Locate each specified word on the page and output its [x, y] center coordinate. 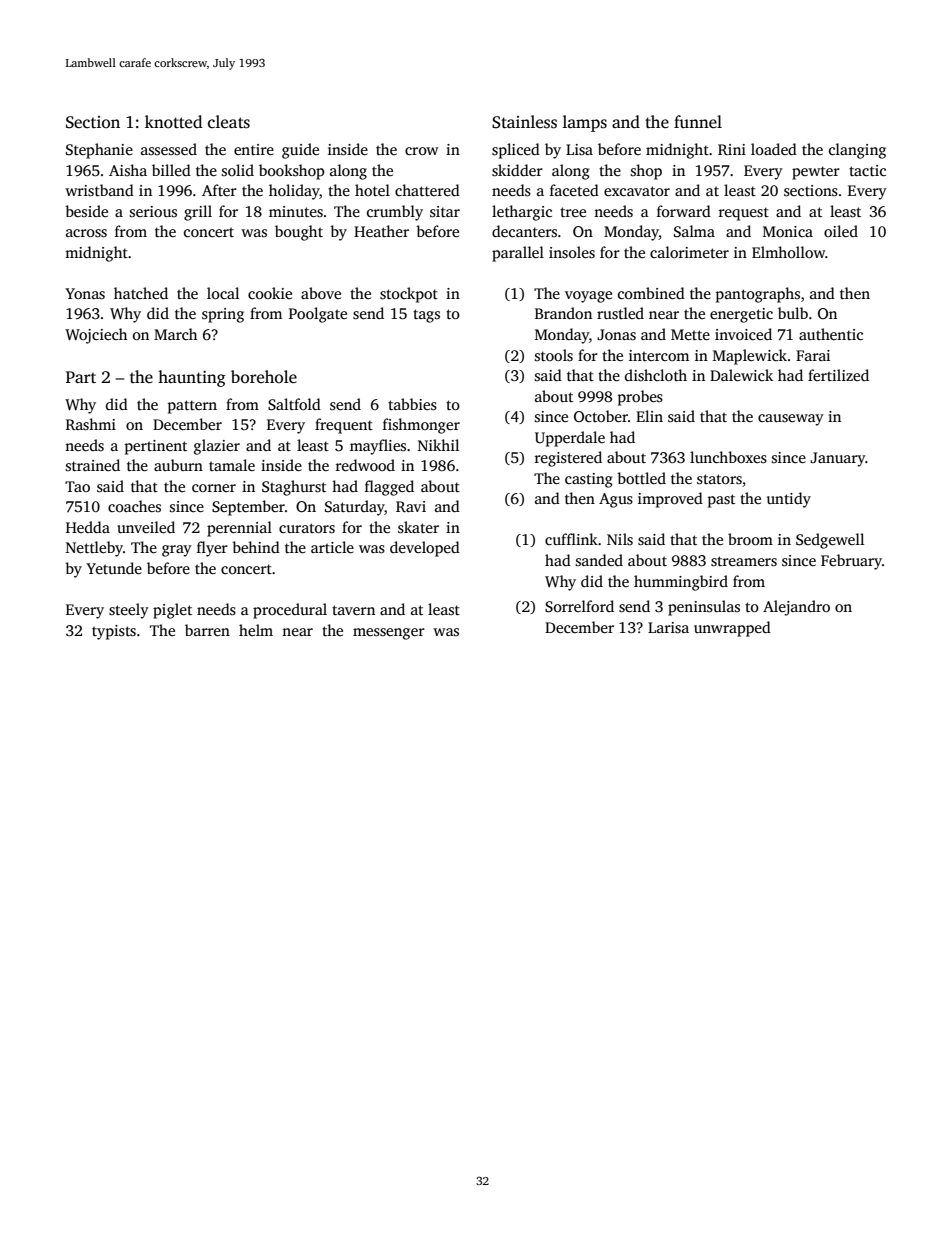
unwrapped [732, 629]
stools [554, 355]
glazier [217, 447]
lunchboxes [728, 457]
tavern [353, 610]
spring [223, 315]
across [86, 233]
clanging [857, 151]
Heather [381, 231]
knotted [173, 122]
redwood [365, 465]
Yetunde [114, 568]
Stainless [524, 122]
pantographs [758, 295]
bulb [793, 313]
